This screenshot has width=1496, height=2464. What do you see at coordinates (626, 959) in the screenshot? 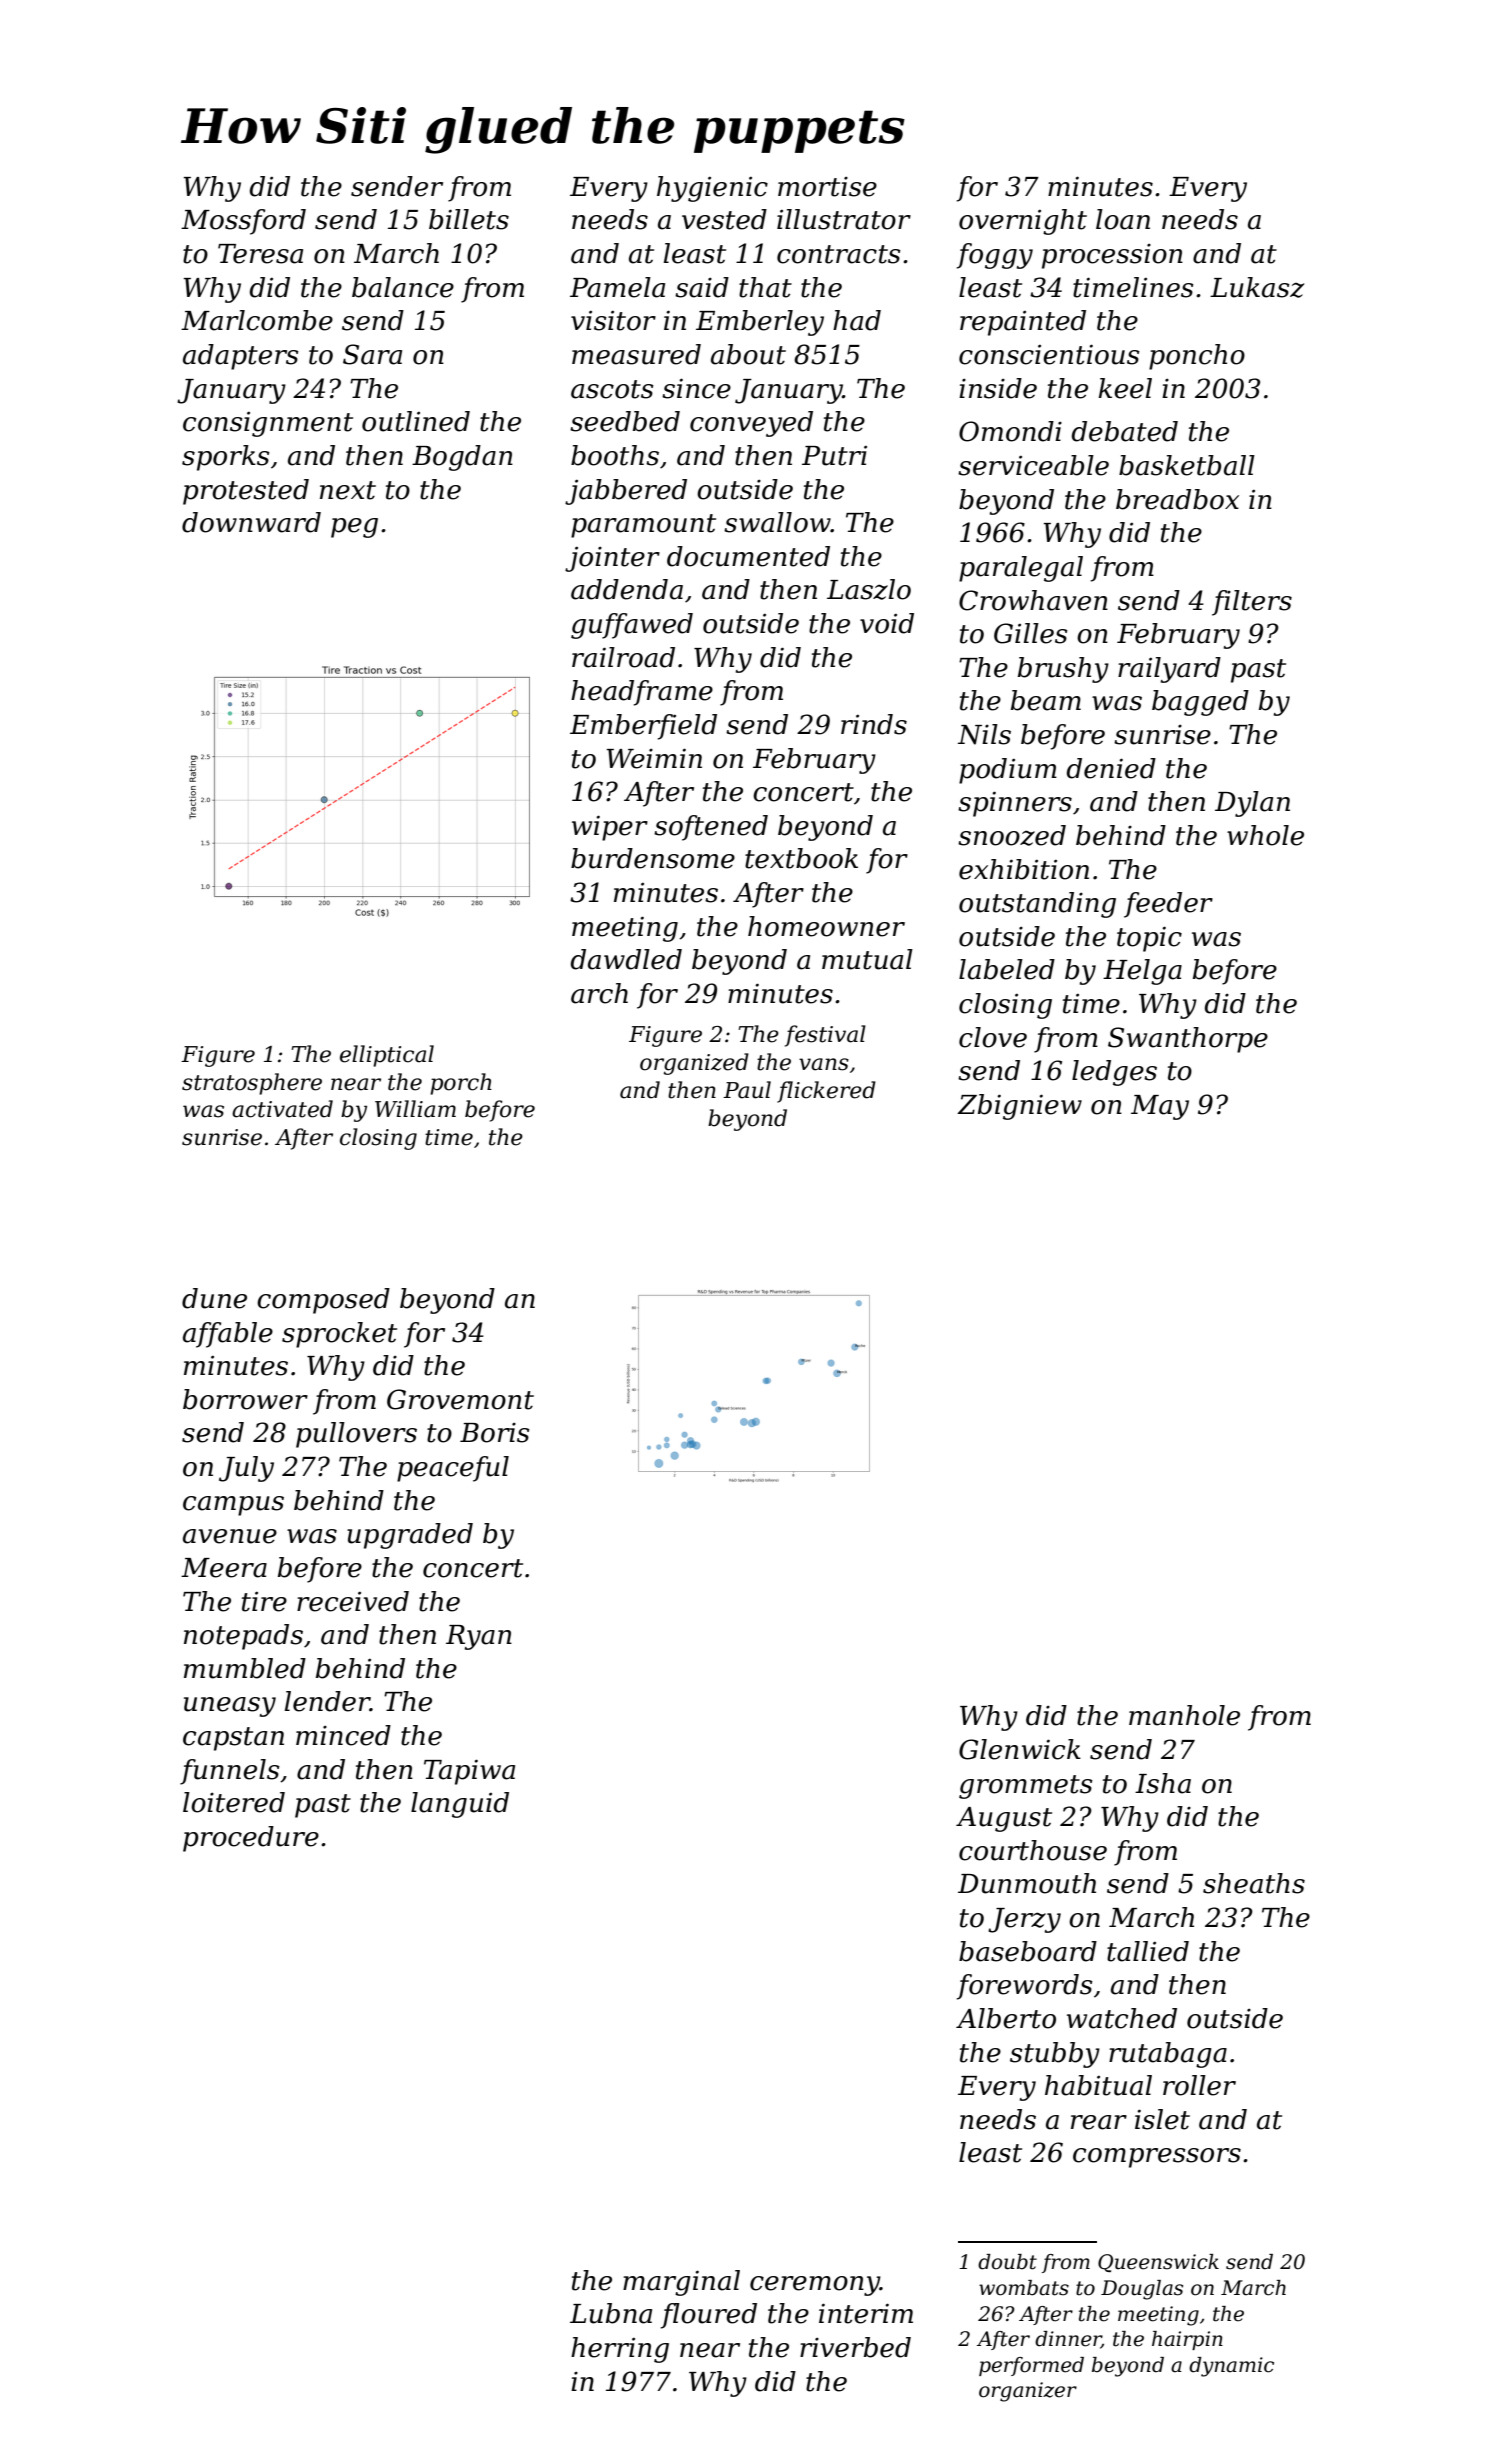
I see `dawdled` at bounding box center [626, 959].
